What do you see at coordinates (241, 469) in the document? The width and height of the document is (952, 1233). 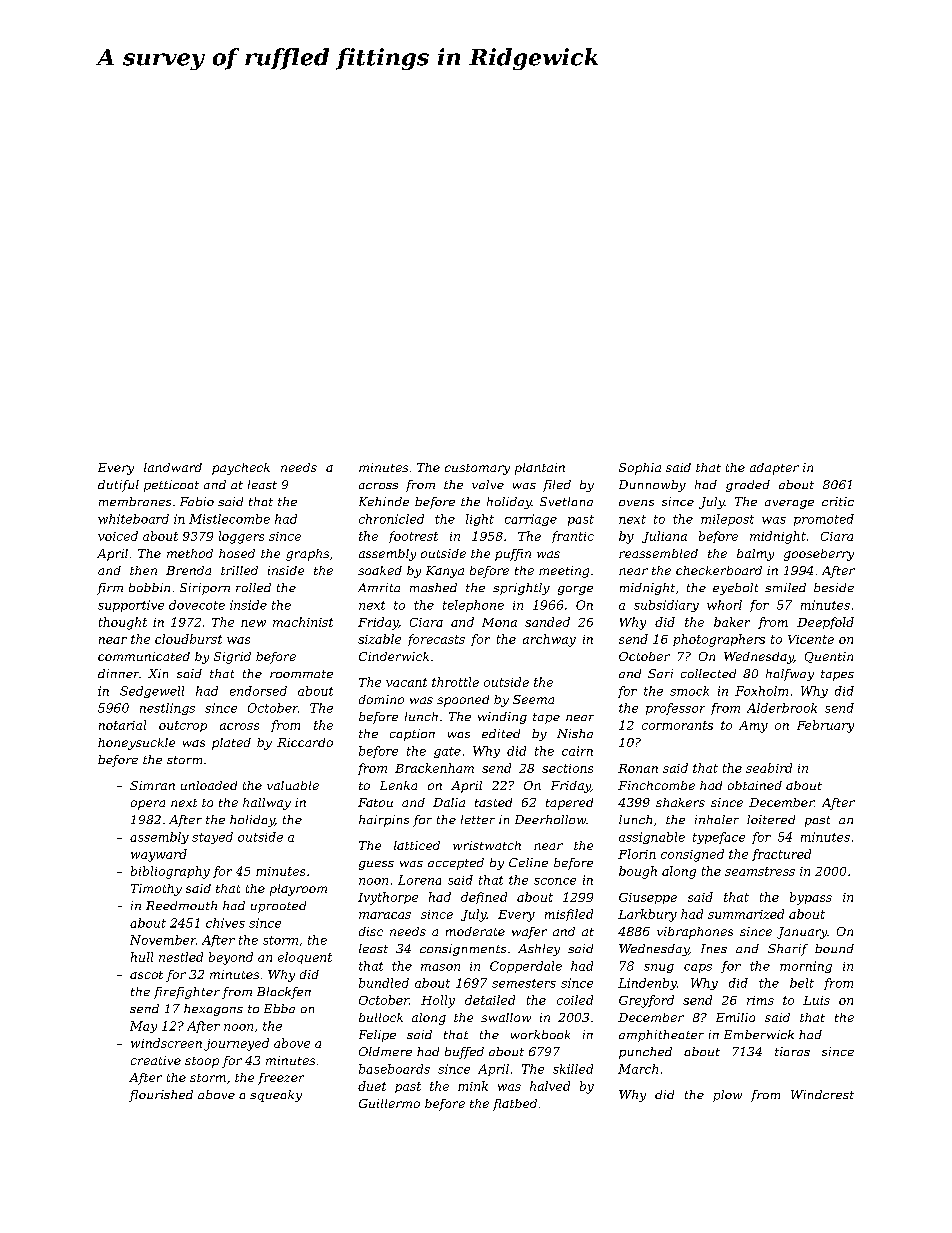 I see `paycheck` at bounding box center [241, 469].
